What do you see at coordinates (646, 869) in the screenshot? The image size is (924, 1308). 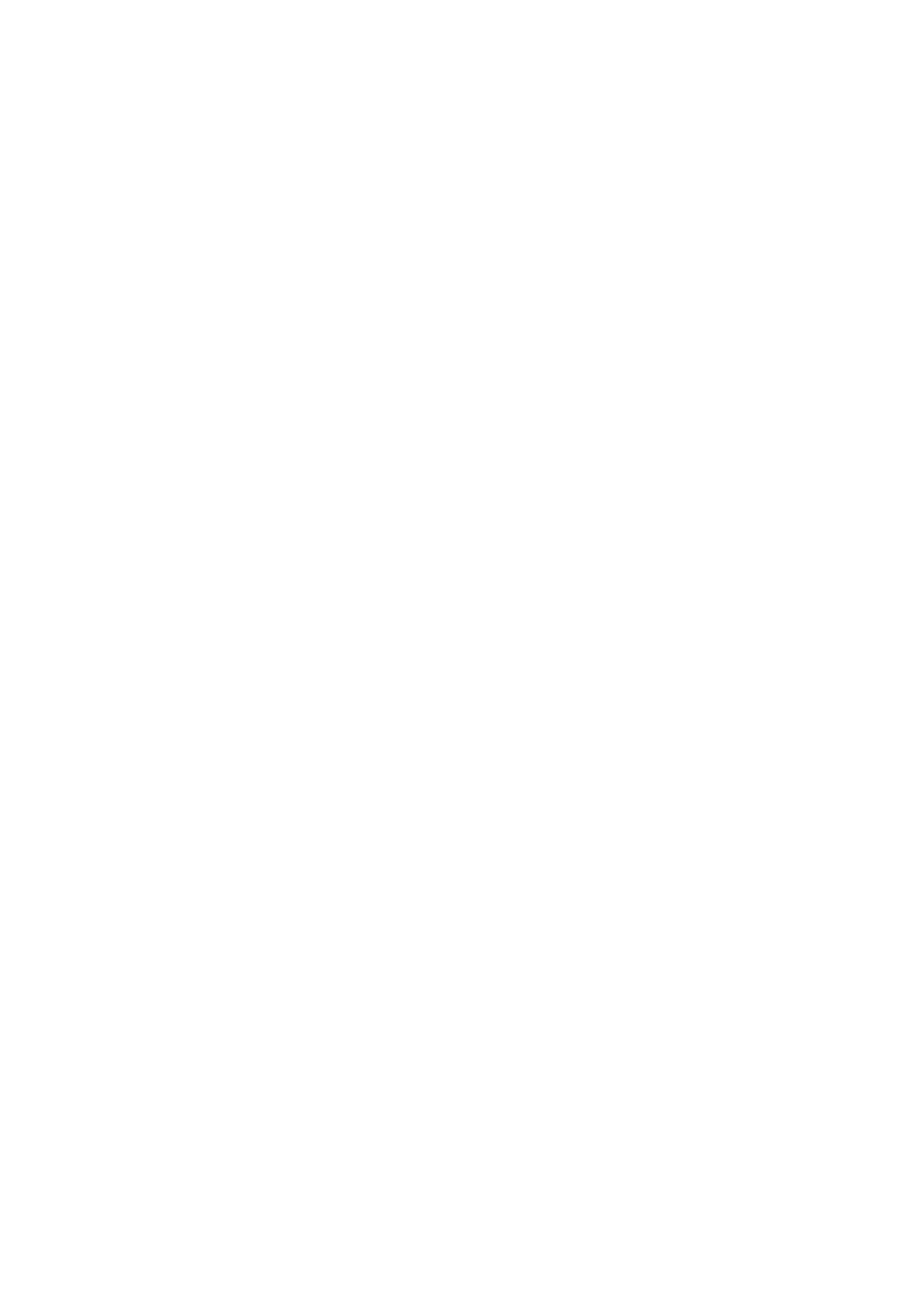 I see `Olumide` at bounding box center [646, 869].
